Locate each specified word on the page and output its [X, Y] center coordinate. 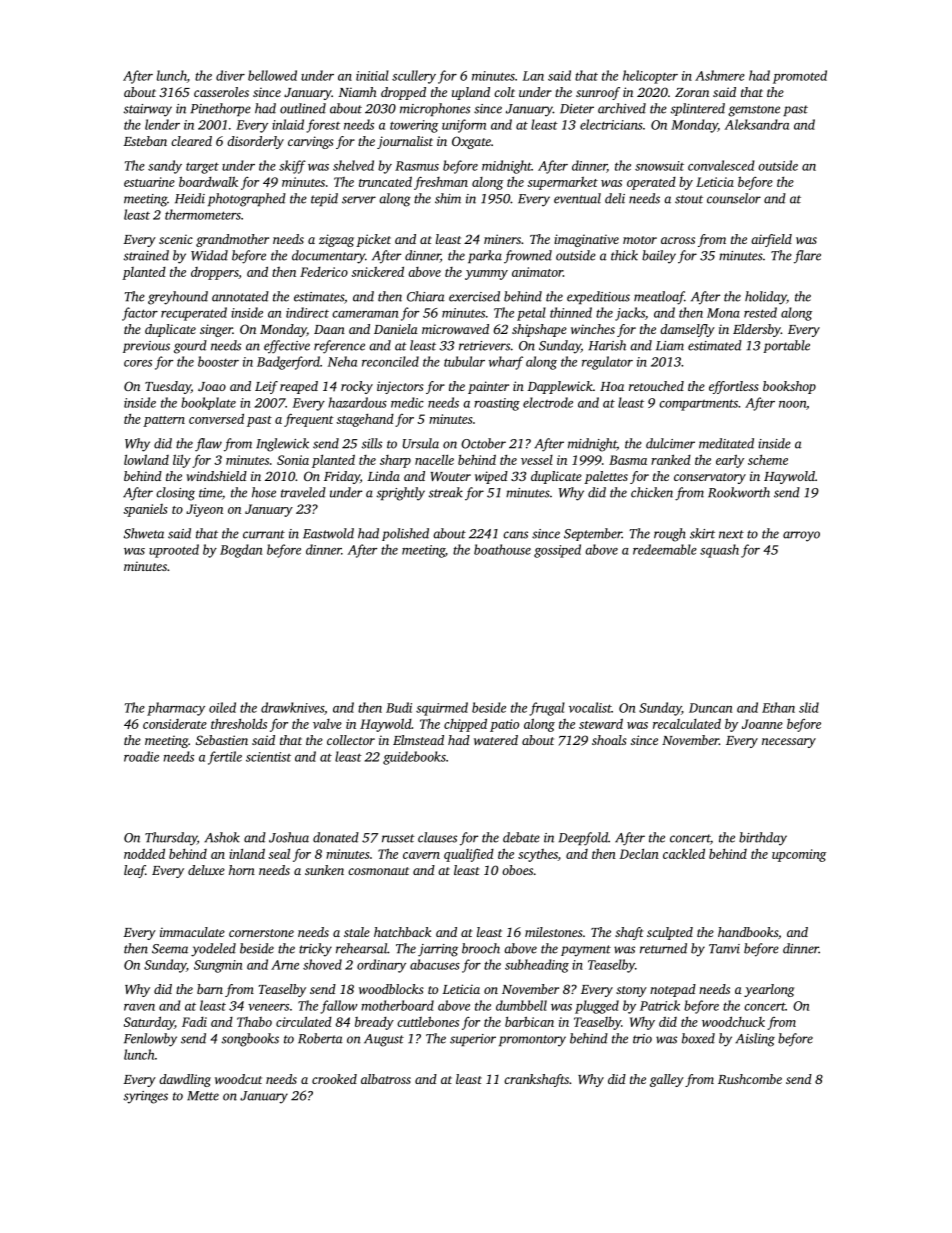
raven [139, 1007]
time [210, 493]
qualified [469, 855]
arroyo [801, 536]
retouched [656, 386]
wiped [491, 477]
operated [651, 183]
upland [471, 93]
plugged [597, 1007]
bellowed [272, 75]
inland [247, 853]
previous [146, 347]
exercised [474, 296]
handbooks [748, 932]
